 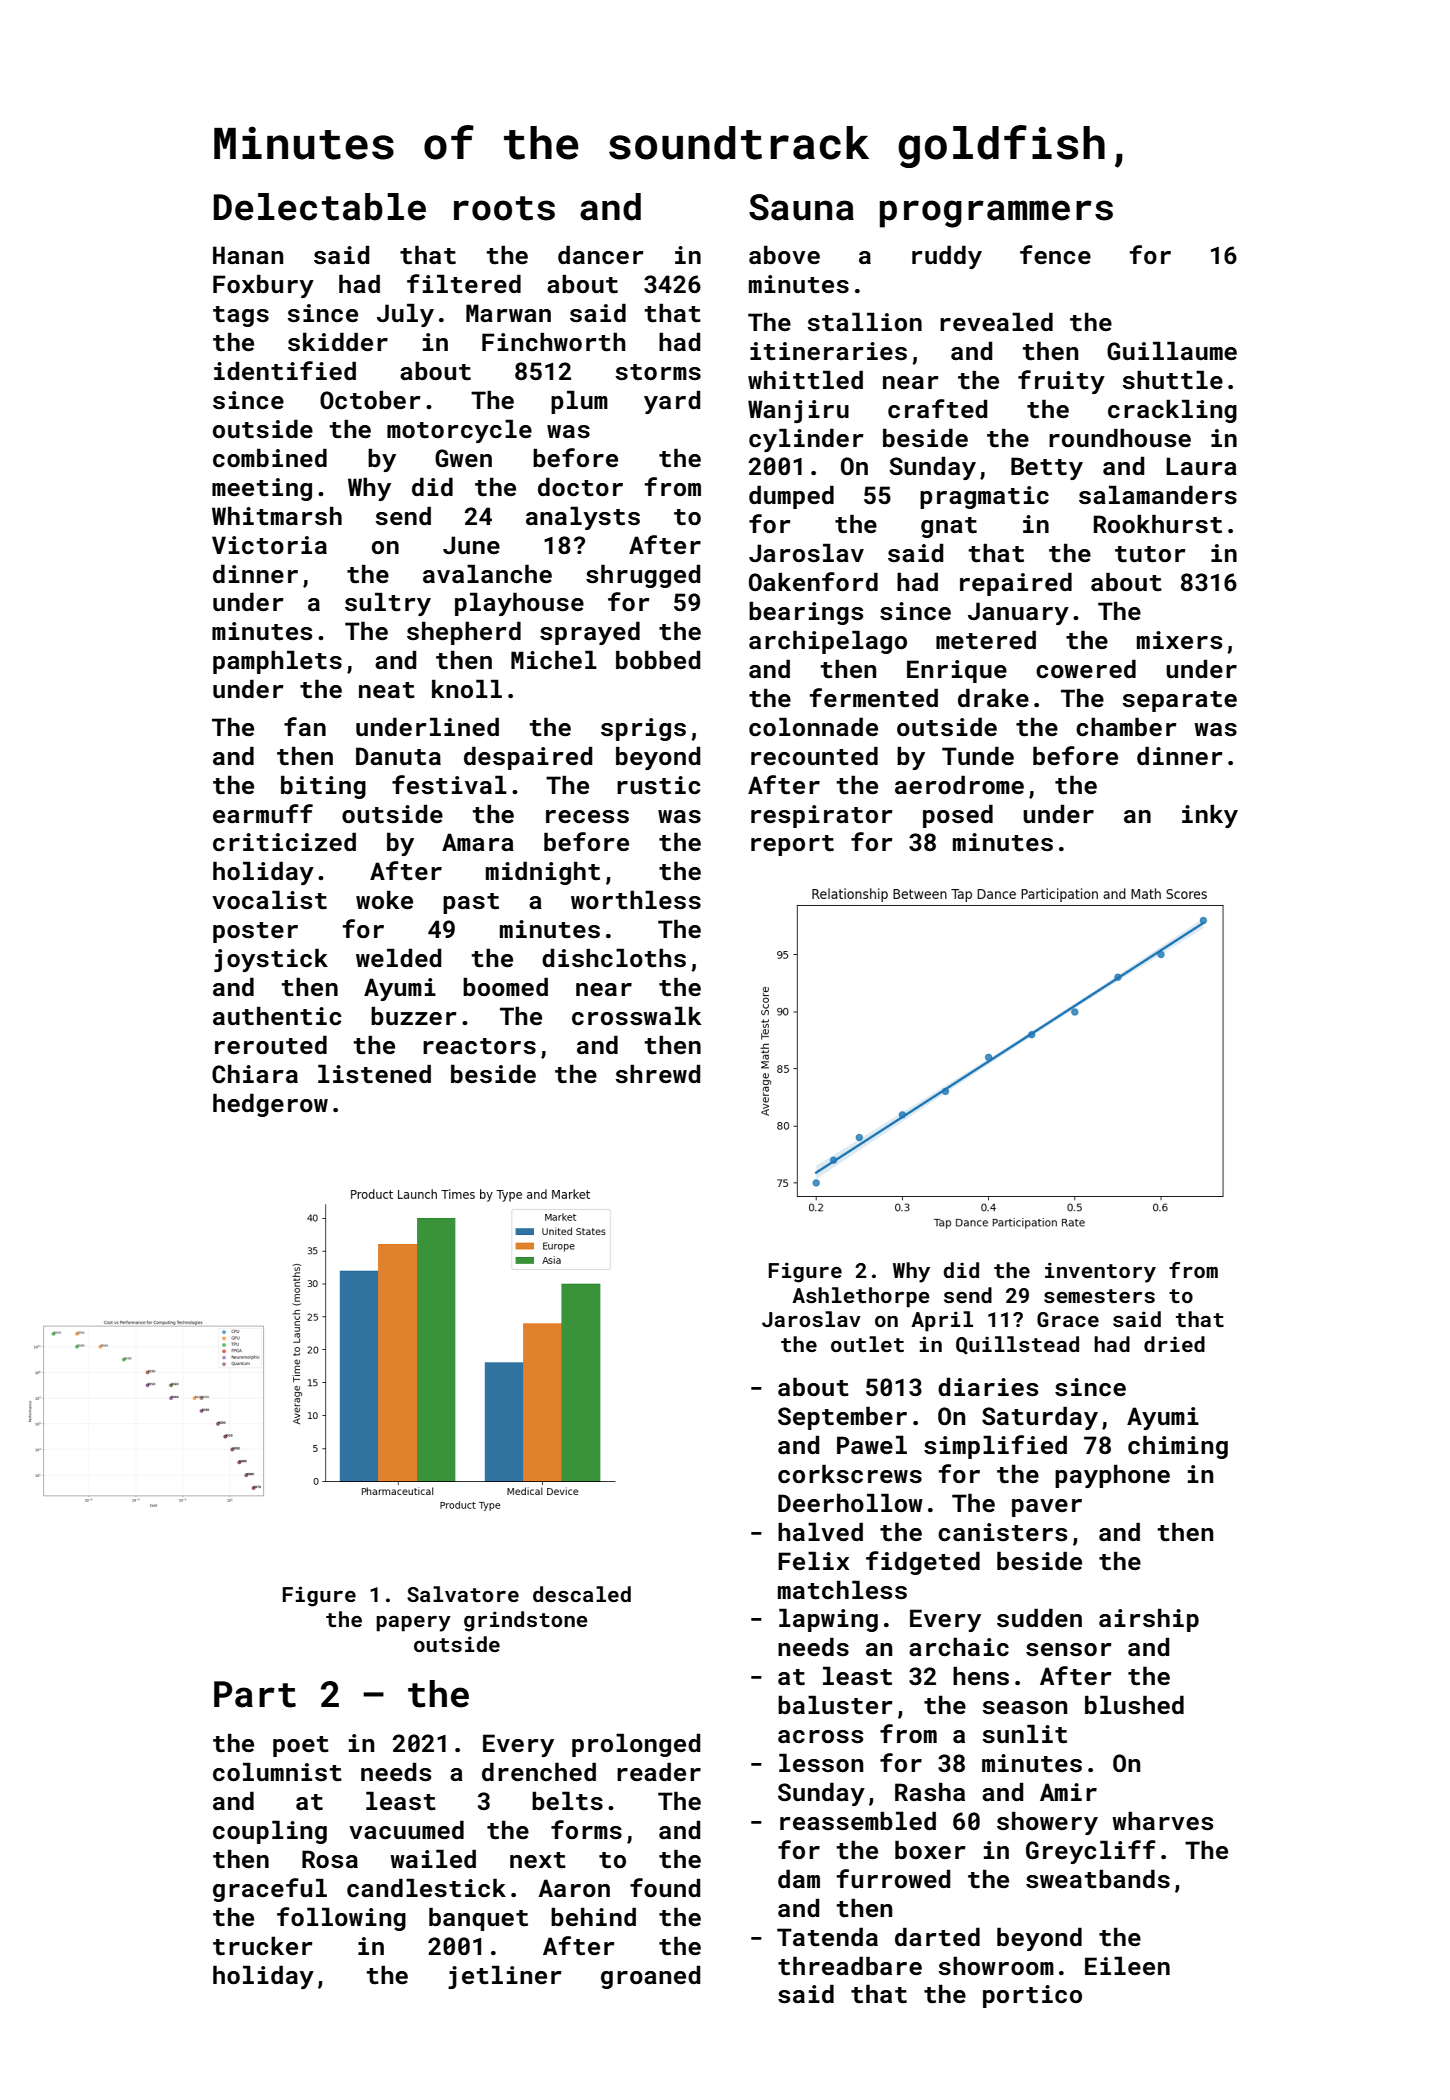 I want to click on trucker, so click(x=263, y=1946).
